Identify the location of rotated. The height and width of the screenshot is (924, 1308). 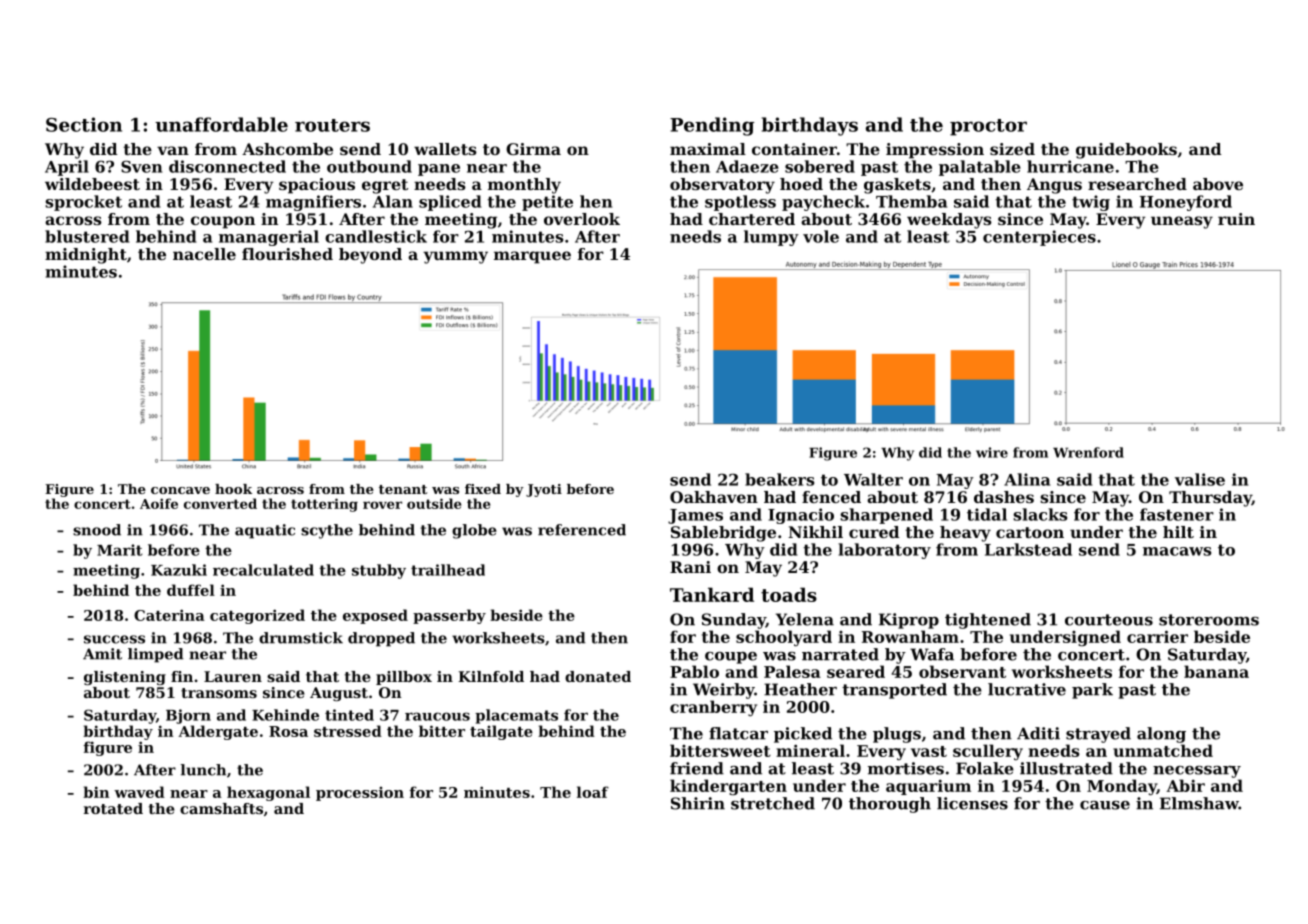
(113, 808).
